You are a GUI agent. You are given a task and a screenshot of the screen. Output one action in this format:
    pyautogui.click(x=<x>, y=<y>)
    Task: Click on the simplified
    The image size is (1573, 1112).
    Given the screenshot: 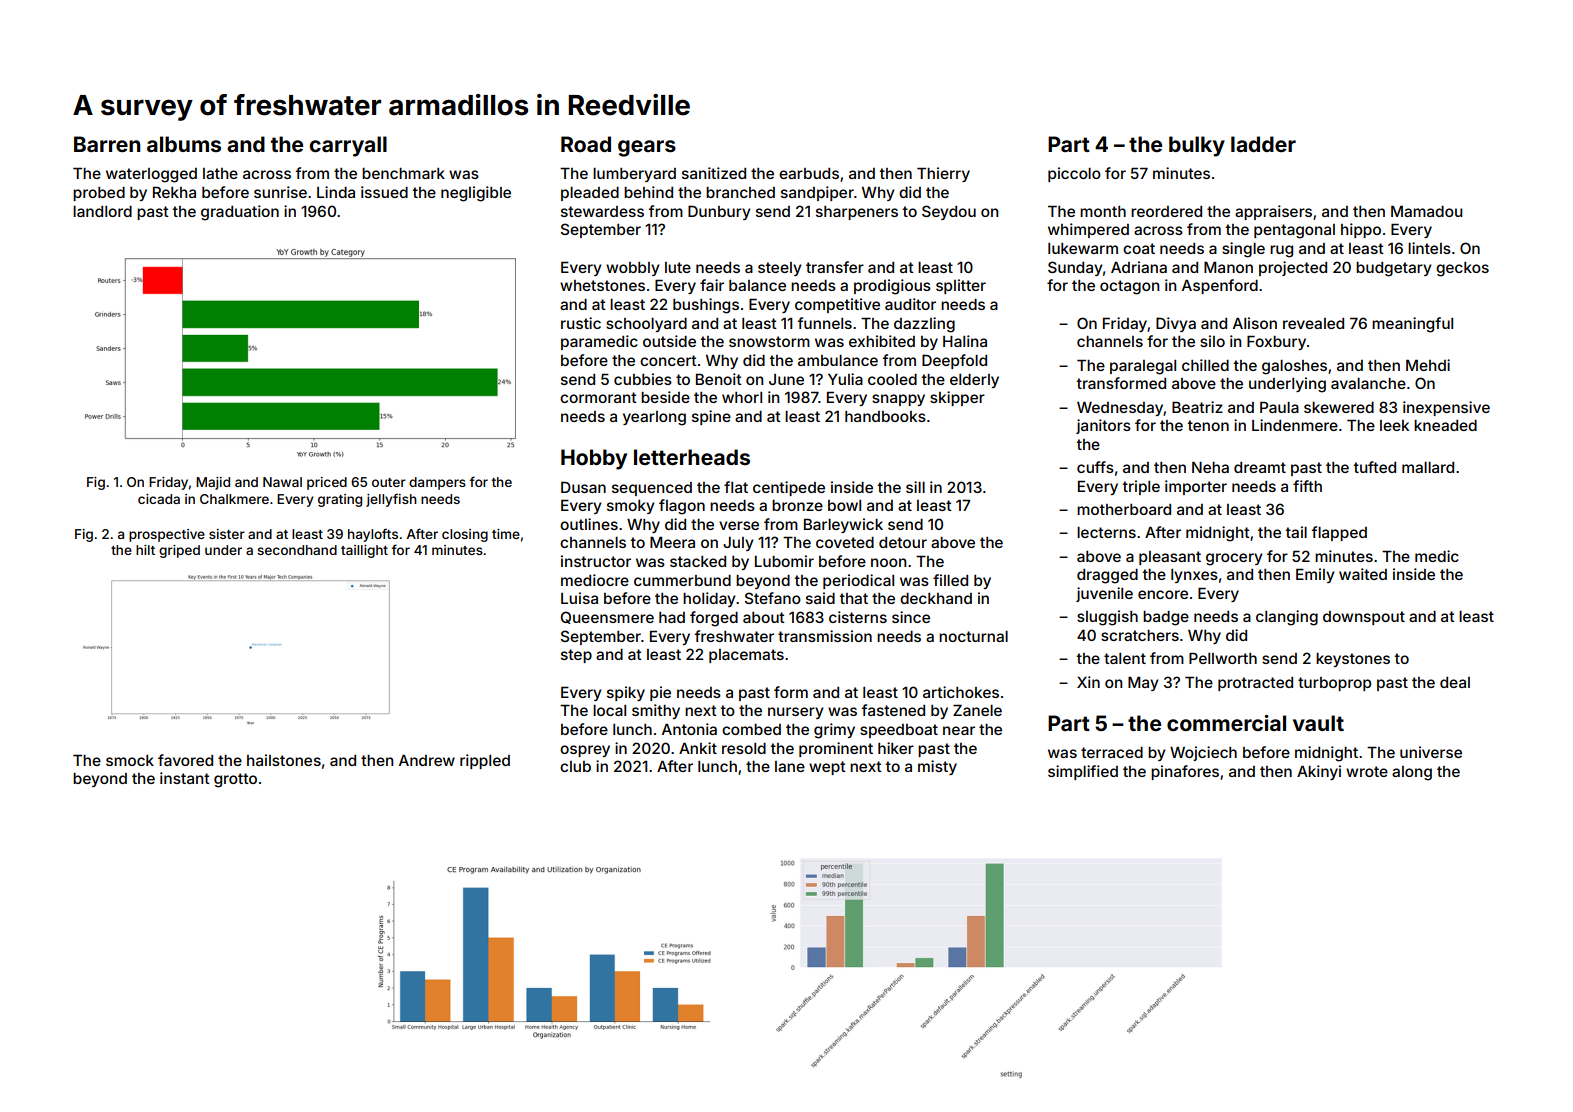 What is the action you would take?
    pyautogui.click(x=1083, y=772)
